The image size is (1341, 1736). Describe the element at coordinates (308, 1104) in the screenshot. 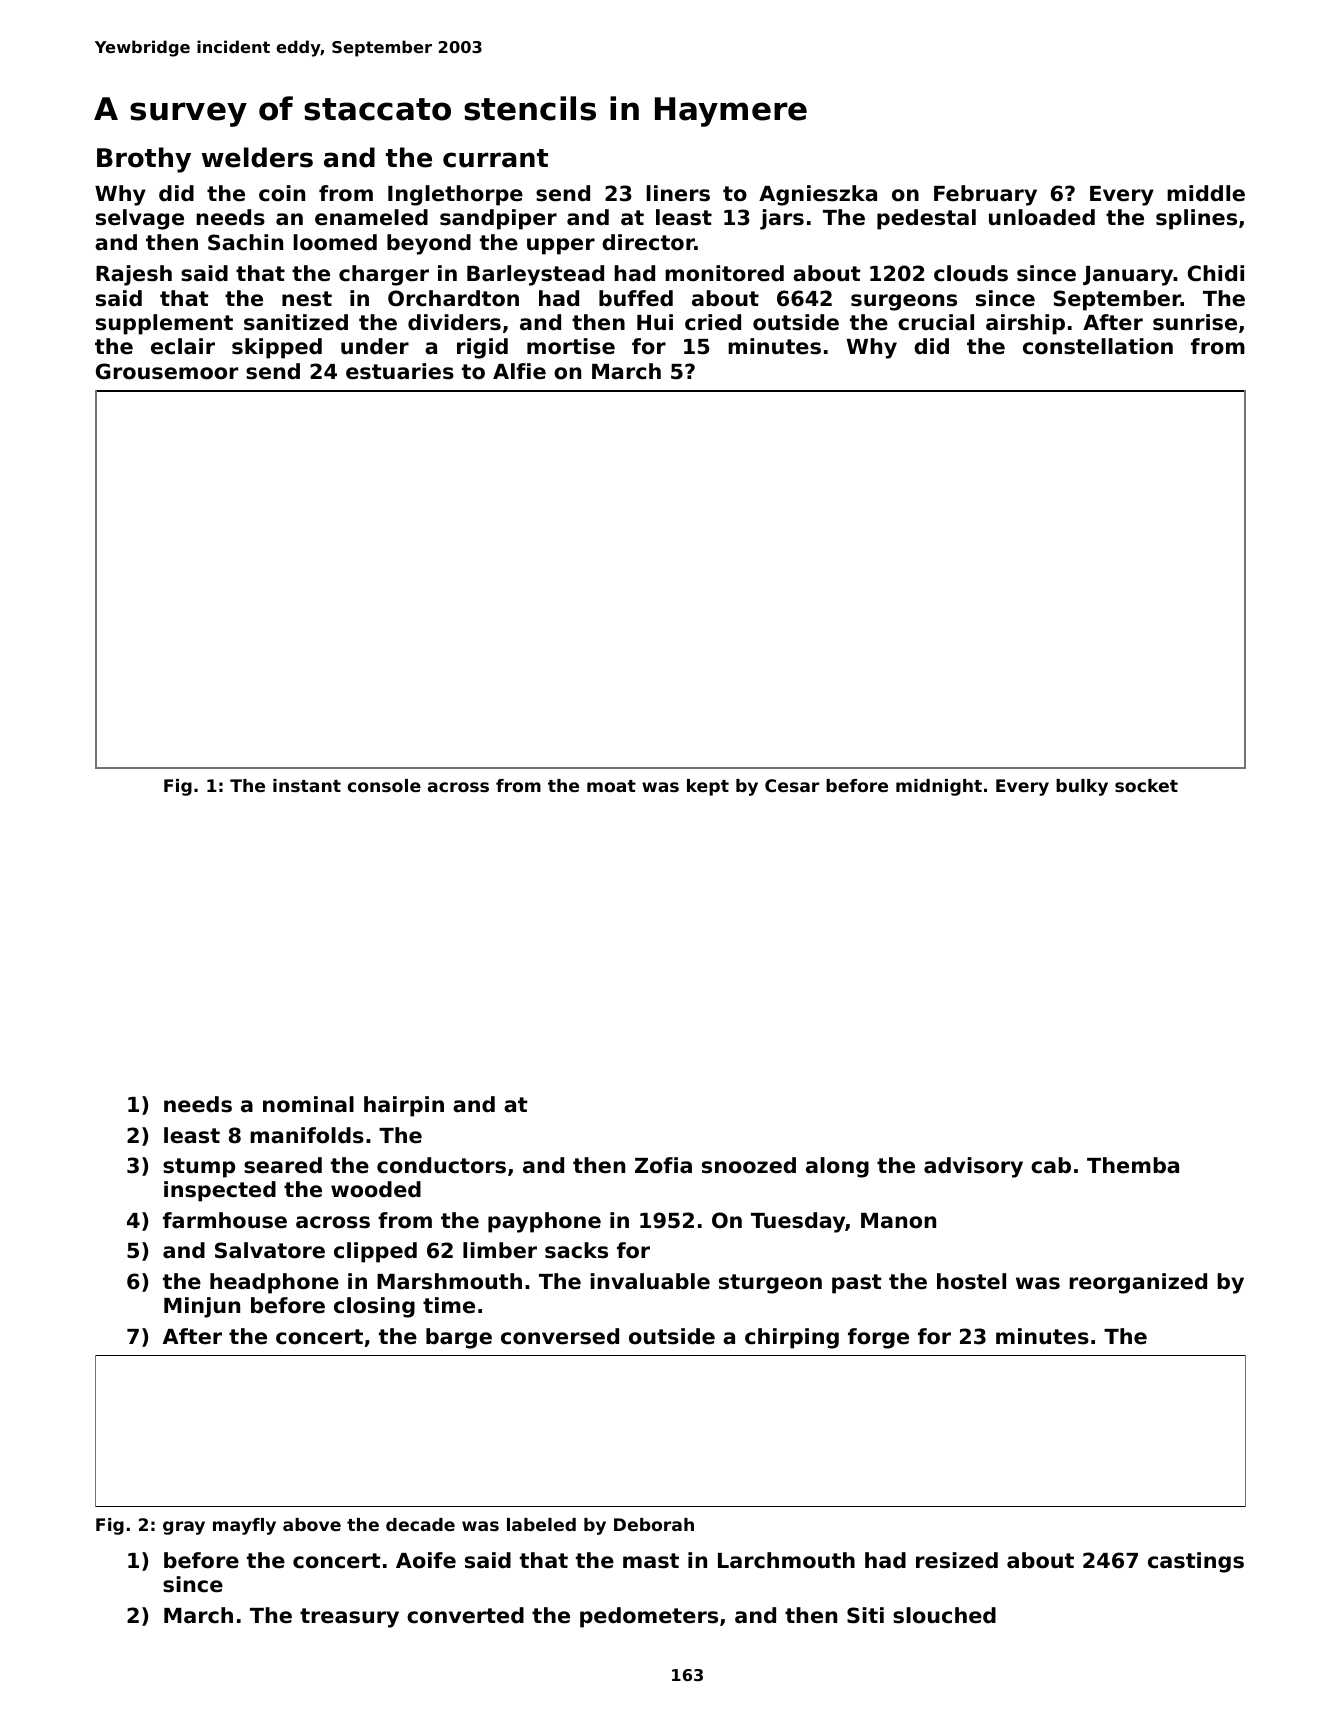

I see `nominal` at that location.
